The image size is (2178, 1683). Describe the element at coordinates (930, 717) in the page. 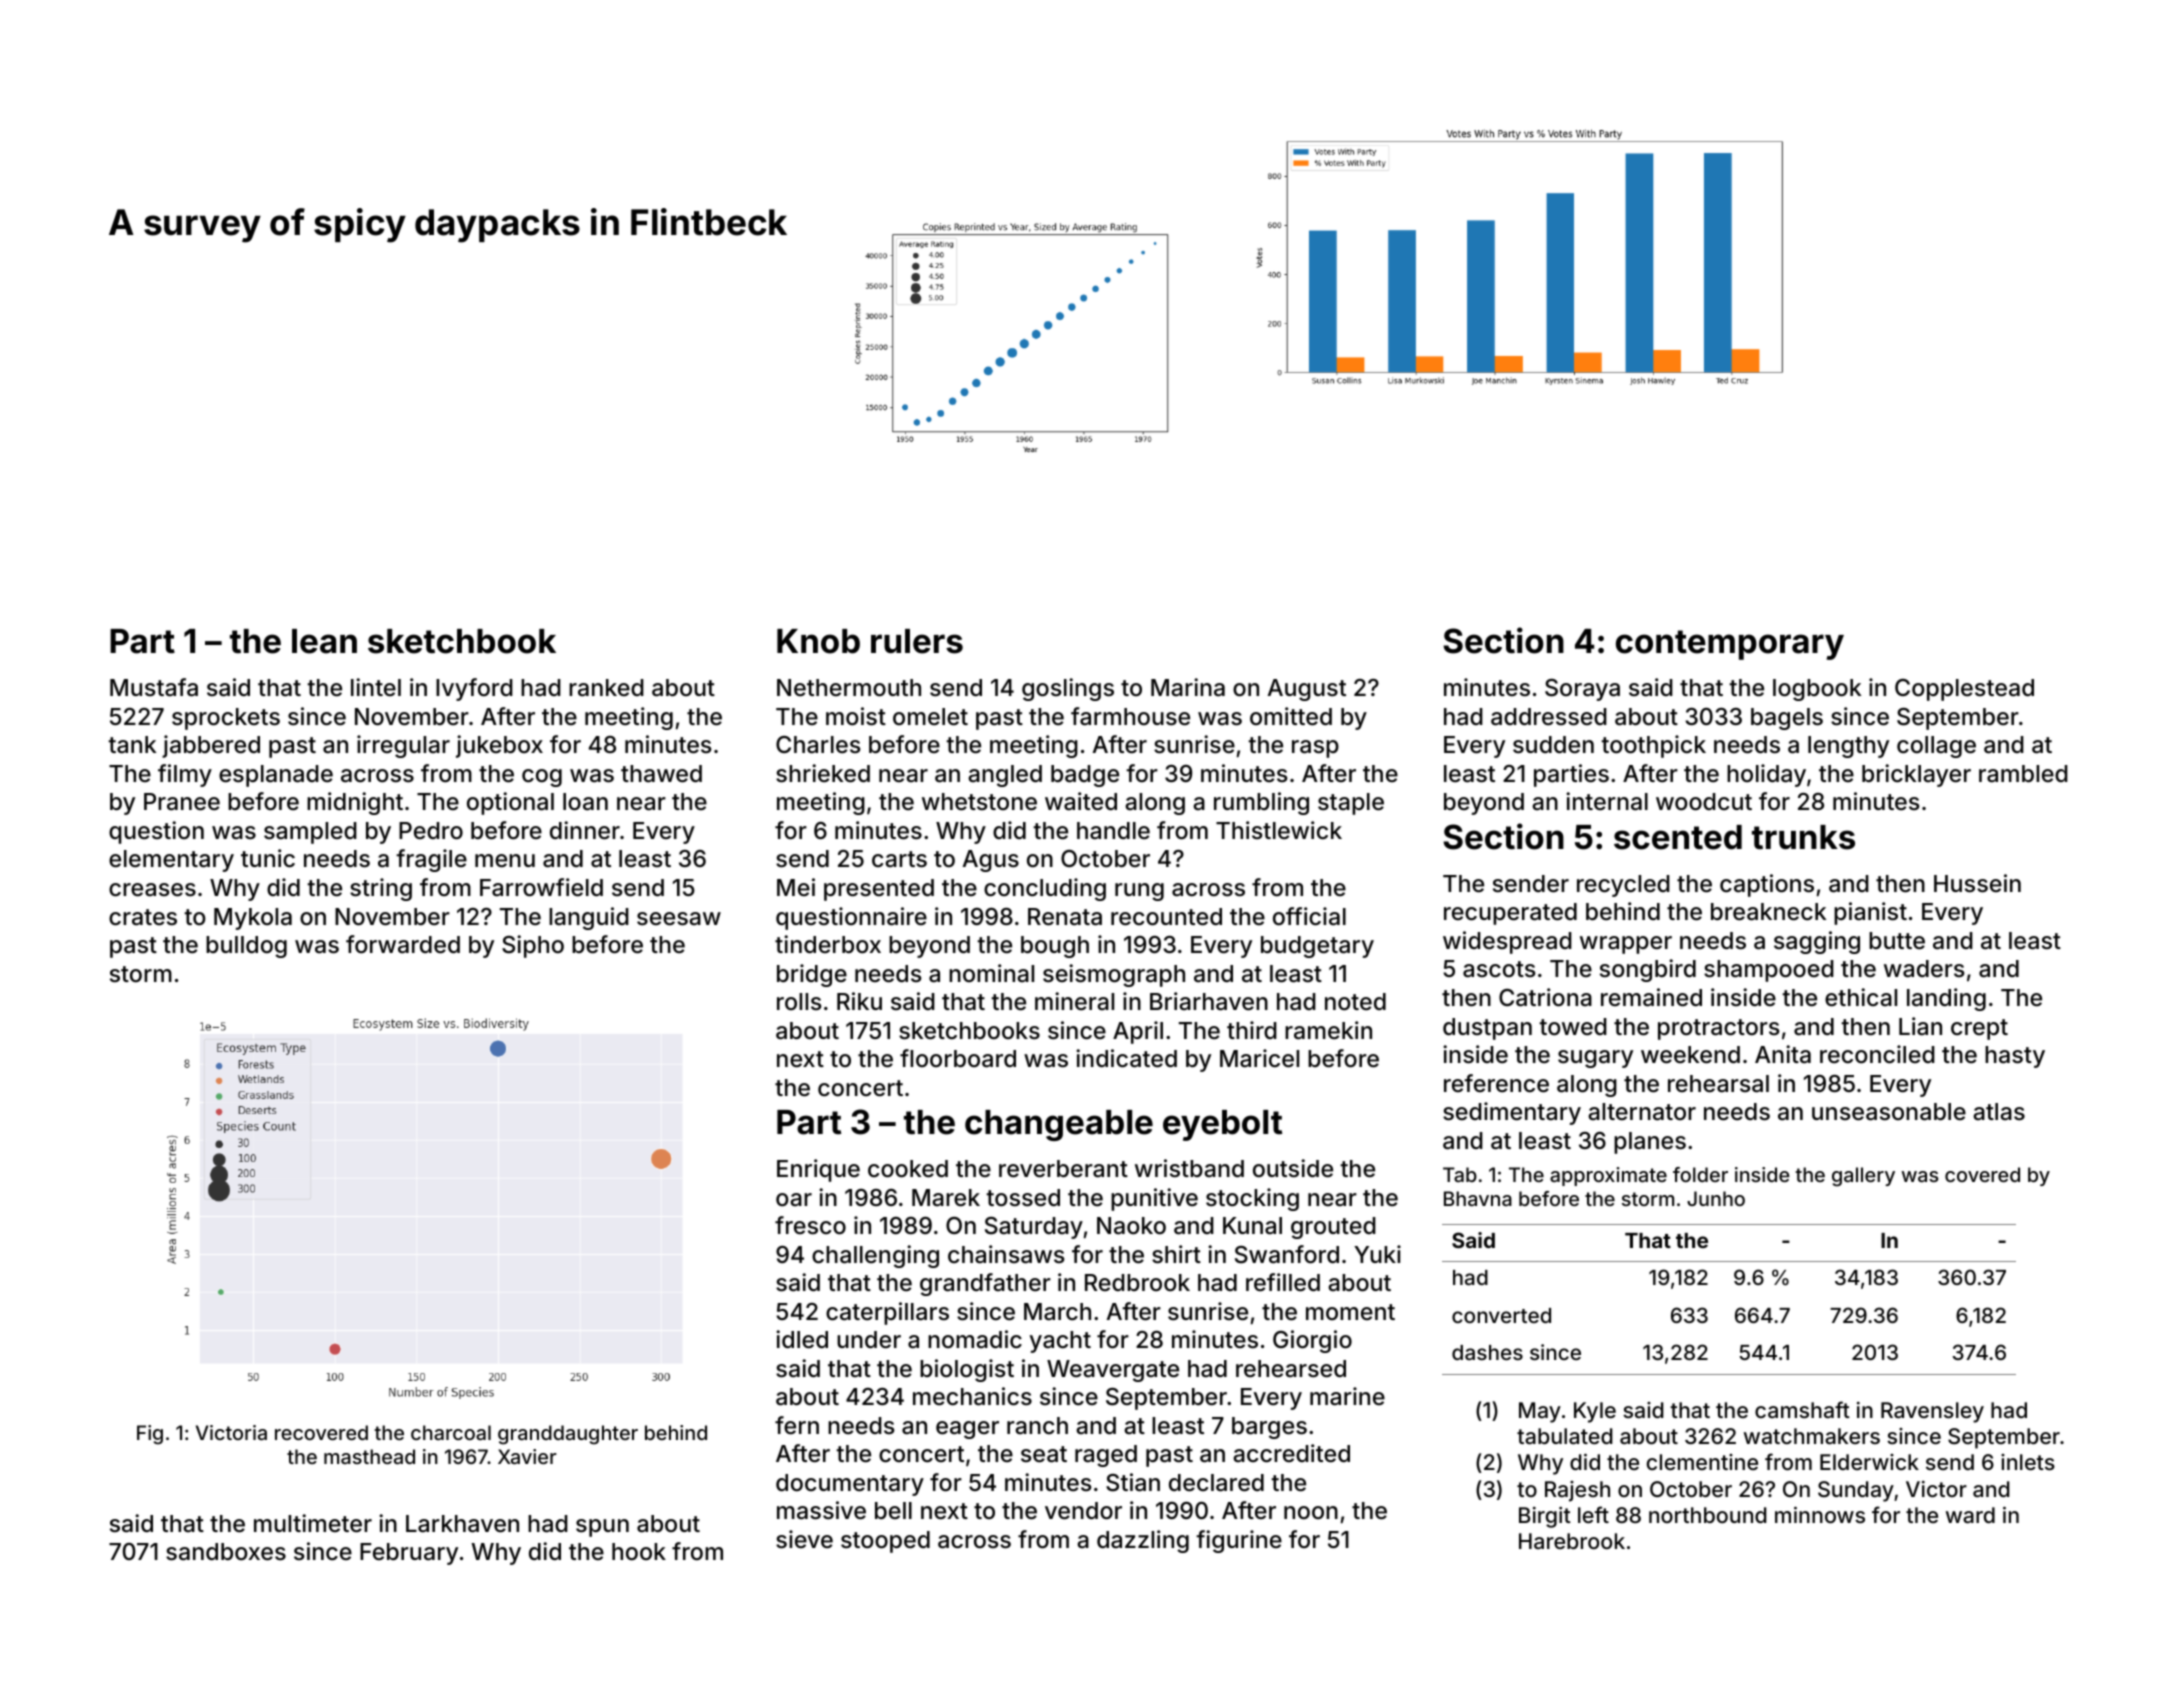

I see `omelet` at that location.
